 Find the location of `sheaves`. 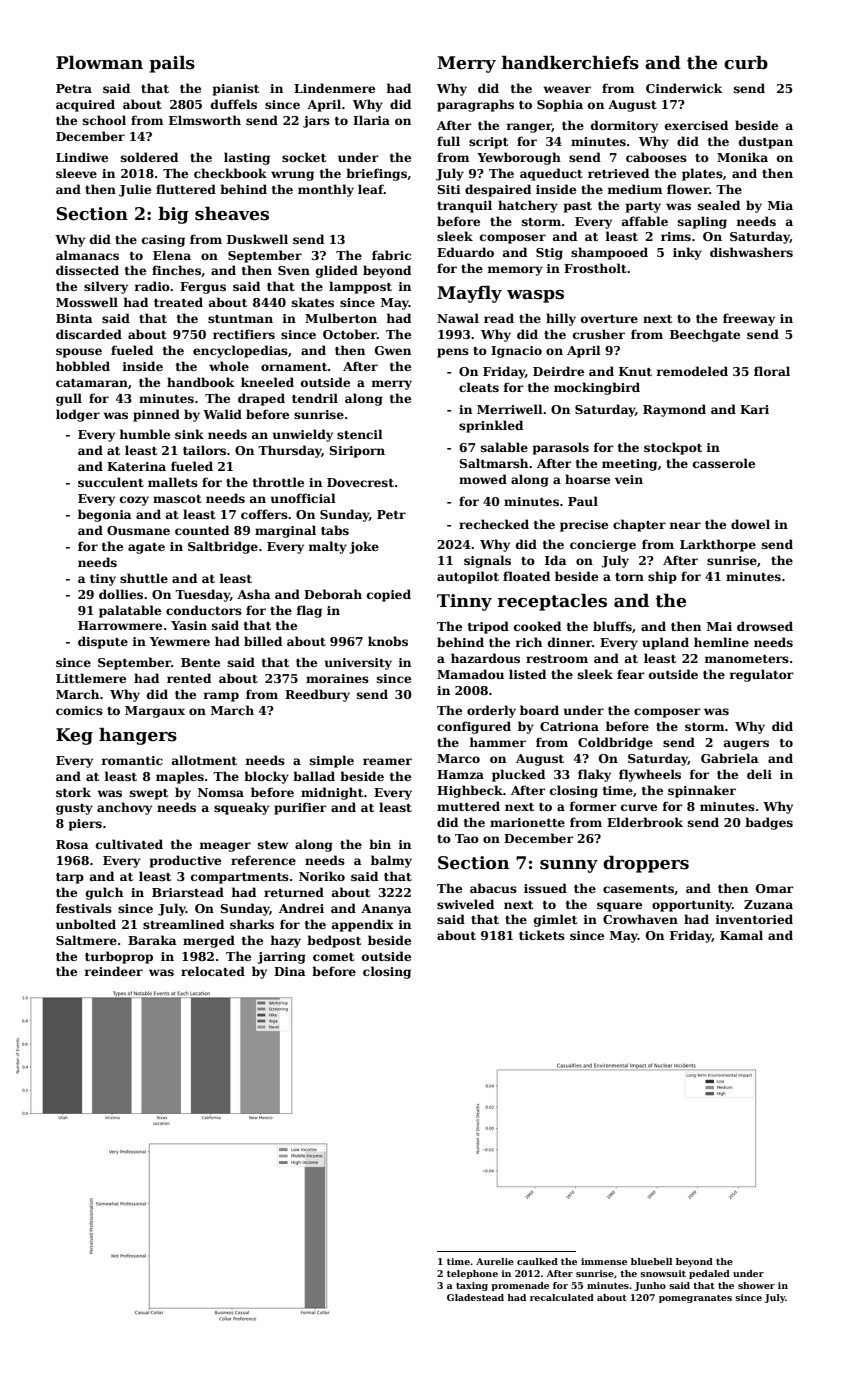

sheaves is located at coordinates (232, 214).
